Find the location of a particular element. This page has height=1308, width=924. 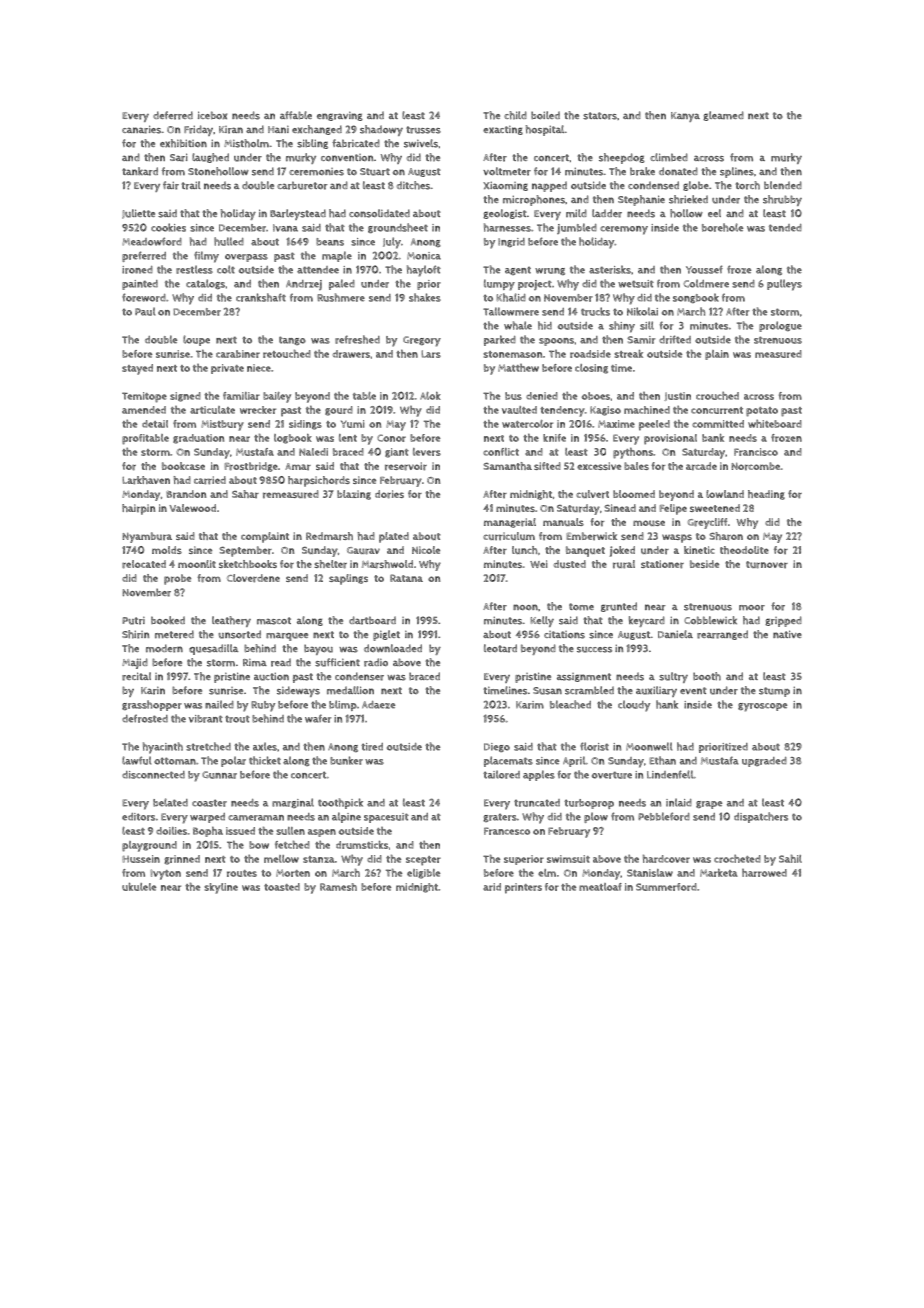

colt is located at coordinates (226, 269).
